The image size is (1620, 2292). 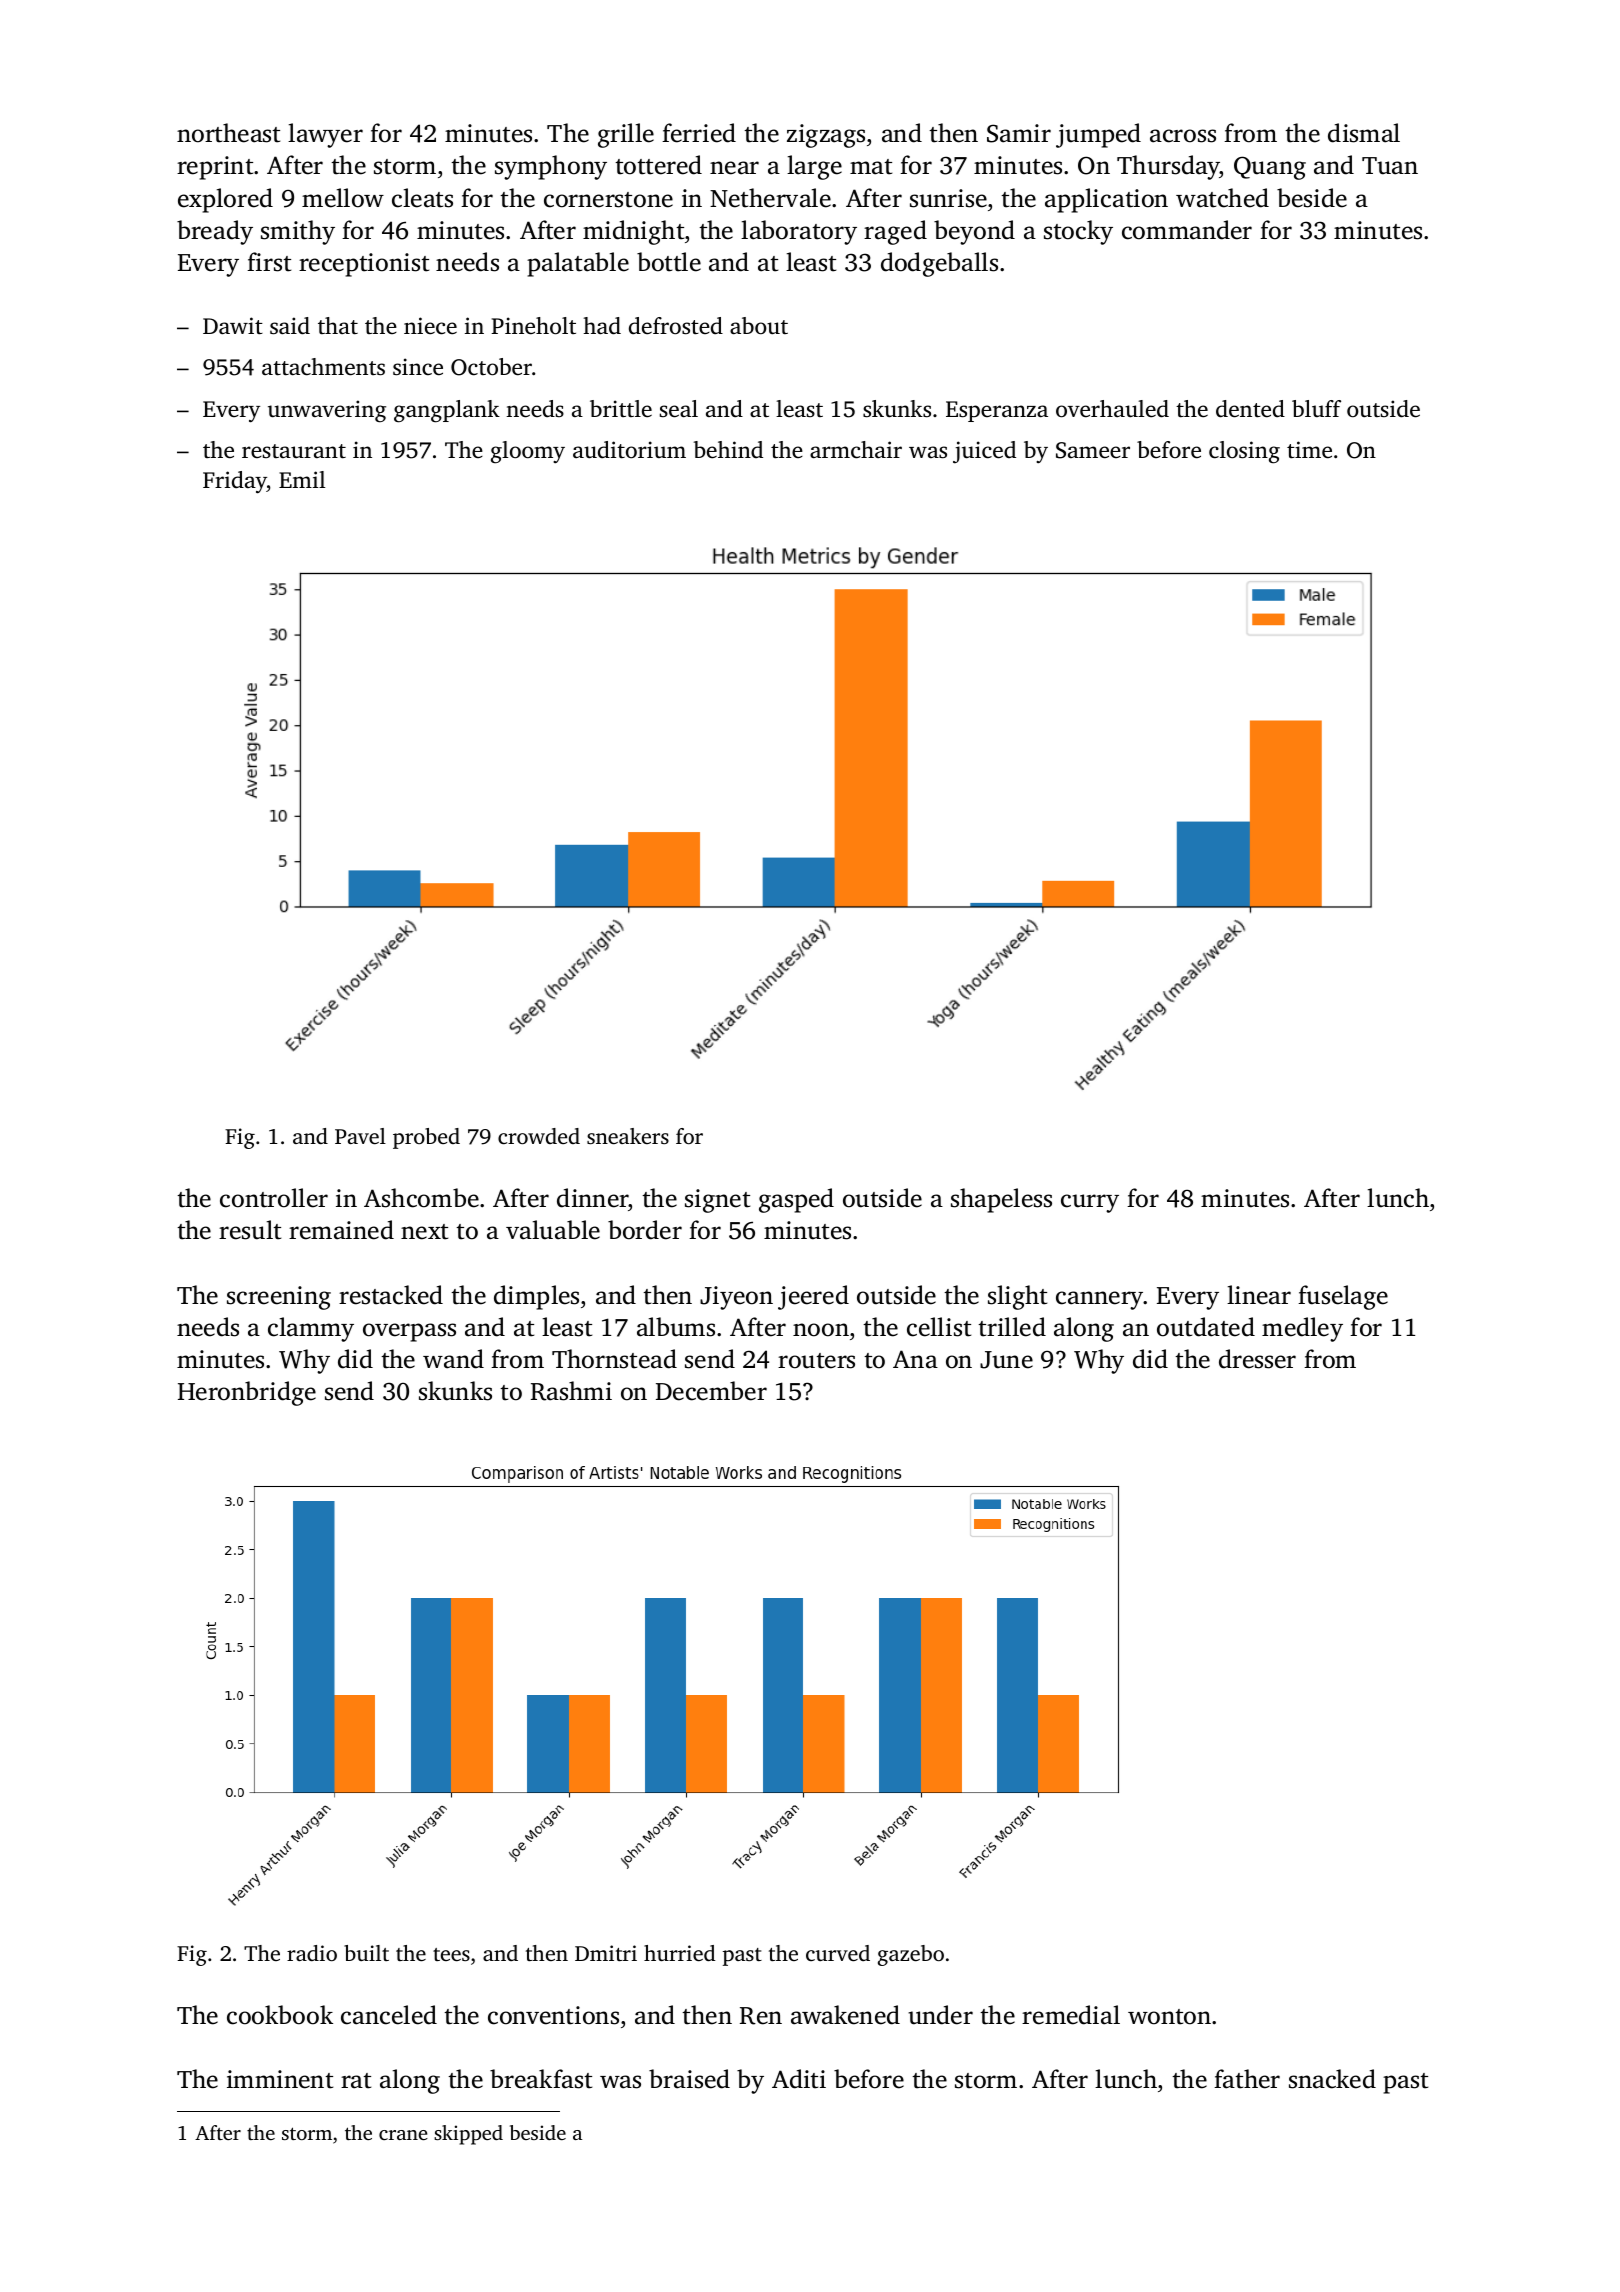 I want to click on dresser, so click(x=1257, y=1359).
